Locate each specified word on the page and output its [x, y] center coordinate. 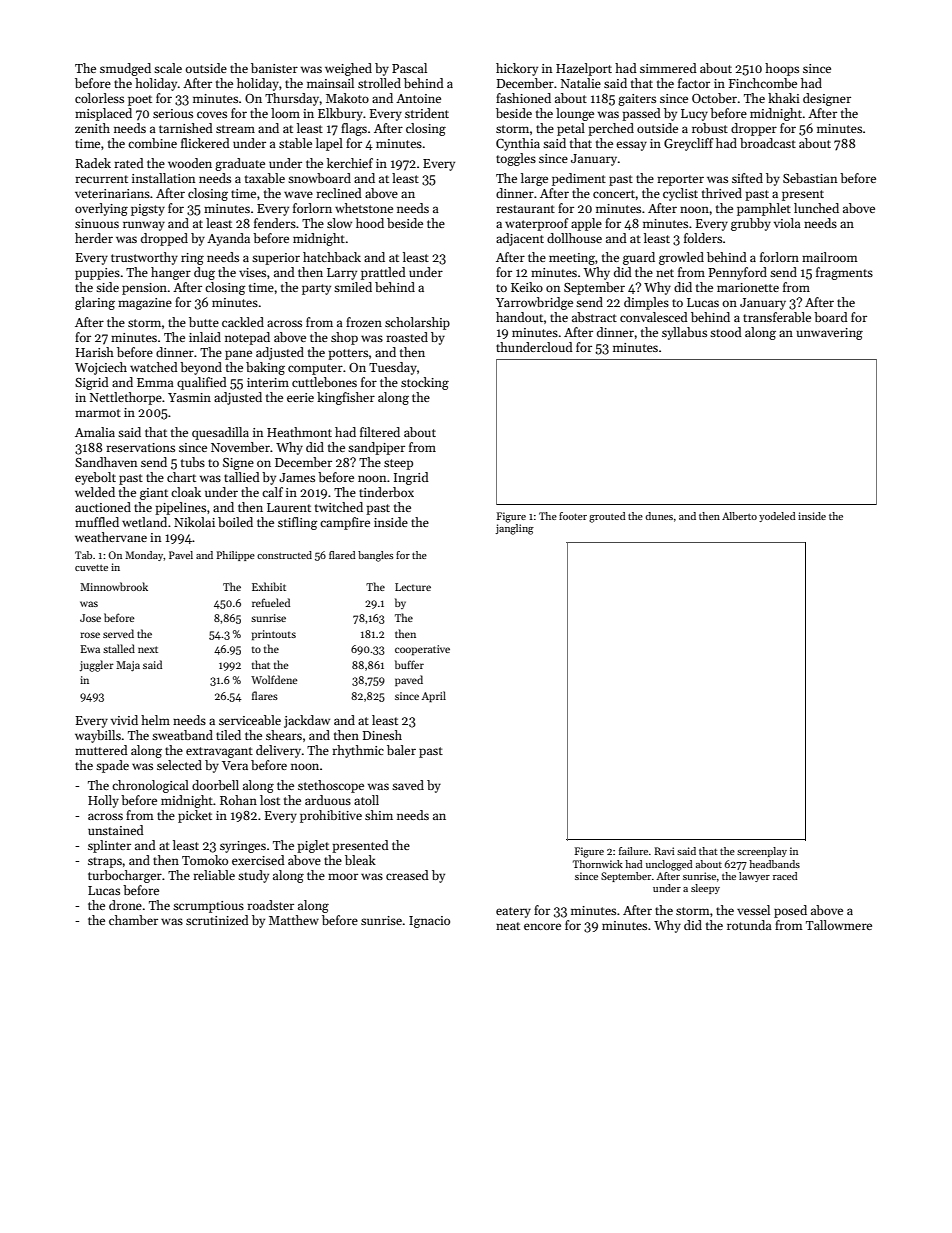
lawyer [754, 877]
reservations [140, 447]
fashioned [523, 98]
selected [179, 765]
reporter [680, 180]
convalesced [654, 317]
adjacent [520, 239]
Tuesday [393, 368]
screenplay [762, 852]
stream [235, 129]
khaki [784, 98]
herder [94, 238]
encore [542, 926]
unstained [116, 830]
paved [409, 680]
